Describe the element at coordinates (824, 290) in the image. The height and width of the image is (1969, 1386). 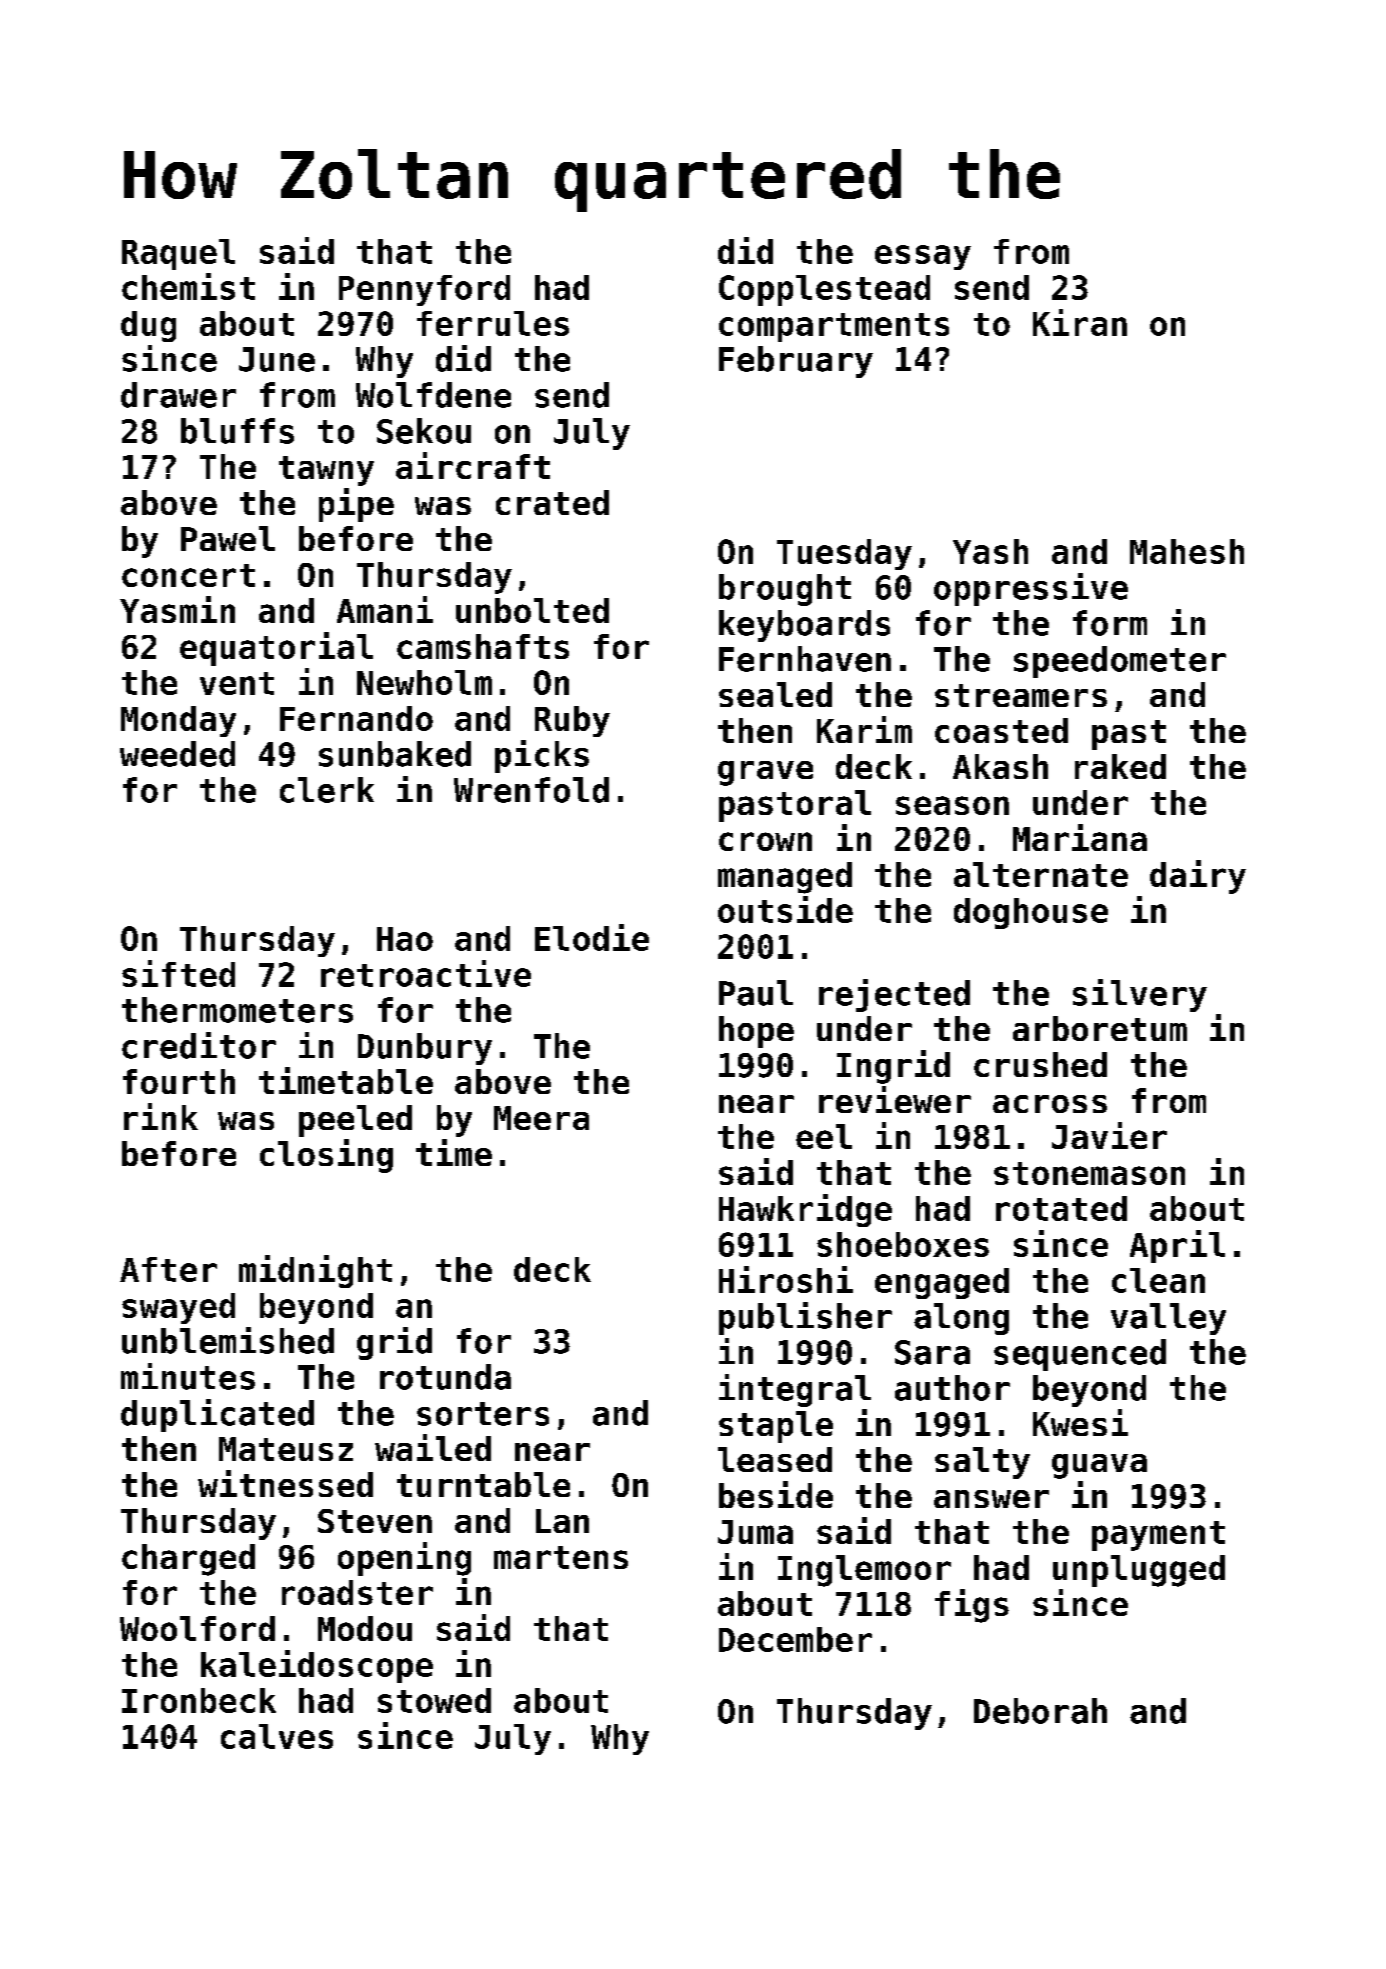
I see `Copplestead` at that location.
